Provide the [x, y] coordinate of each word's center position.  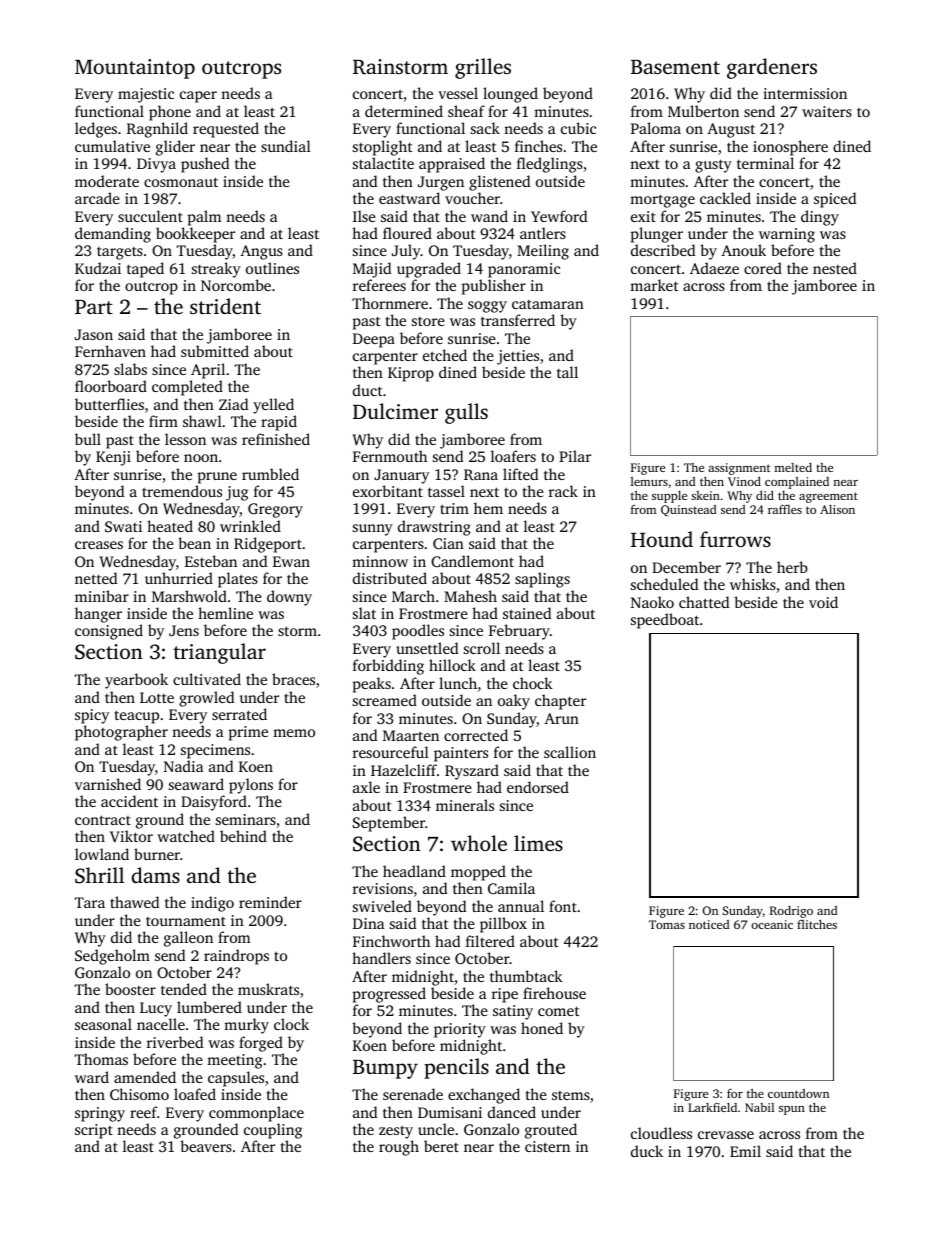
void [823, 602]
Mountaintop [135, 69]
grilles [483, 68]
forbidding [388, 667]
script [94, 1131]
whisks [753, 584]
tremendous [182, 491]
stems [571, 1095]
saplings [542, 580]
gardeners [772, 68]
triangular [219, 653]
